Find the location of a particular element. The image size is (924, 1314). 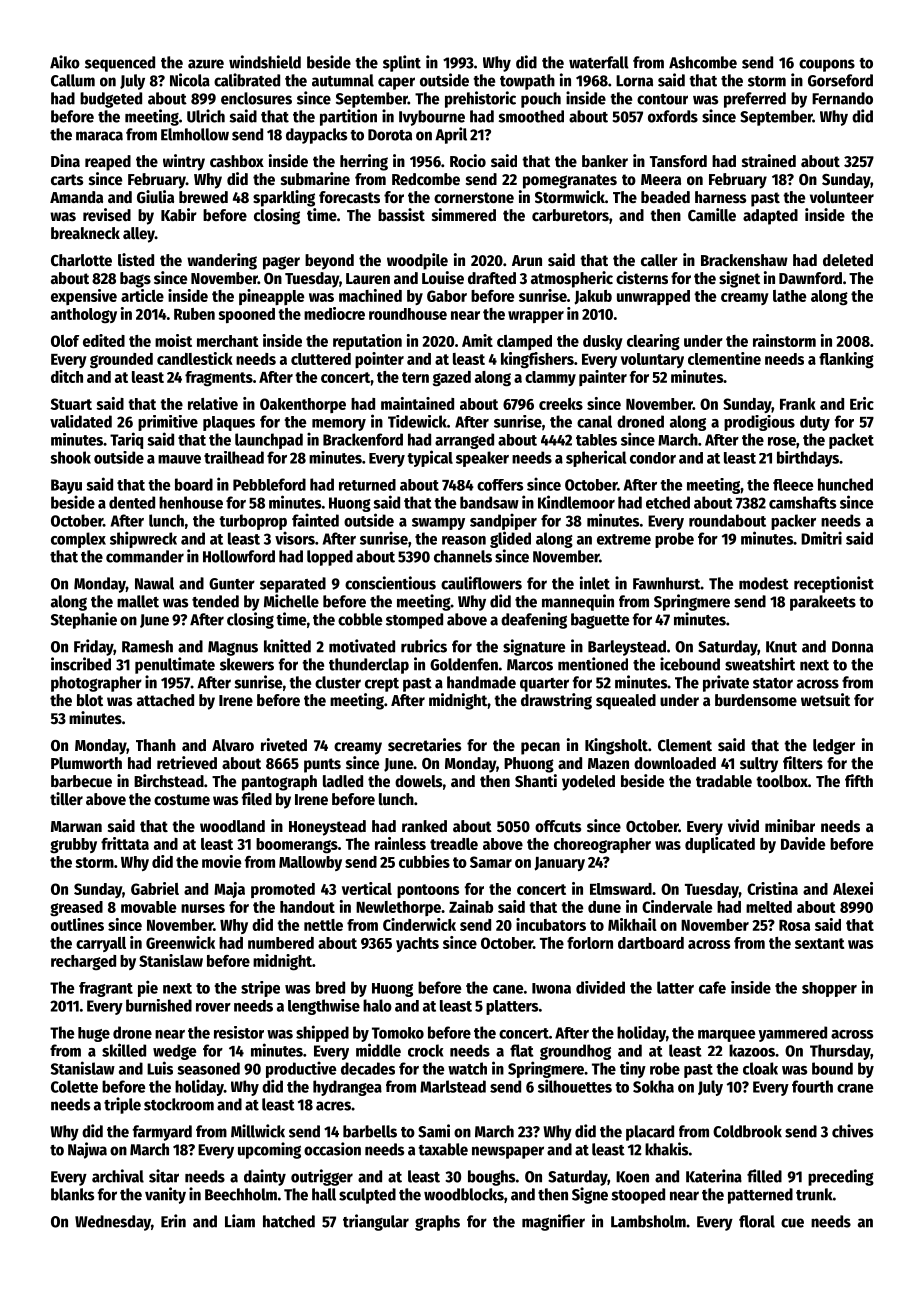

plaques is located at coordinates (229, 423).
